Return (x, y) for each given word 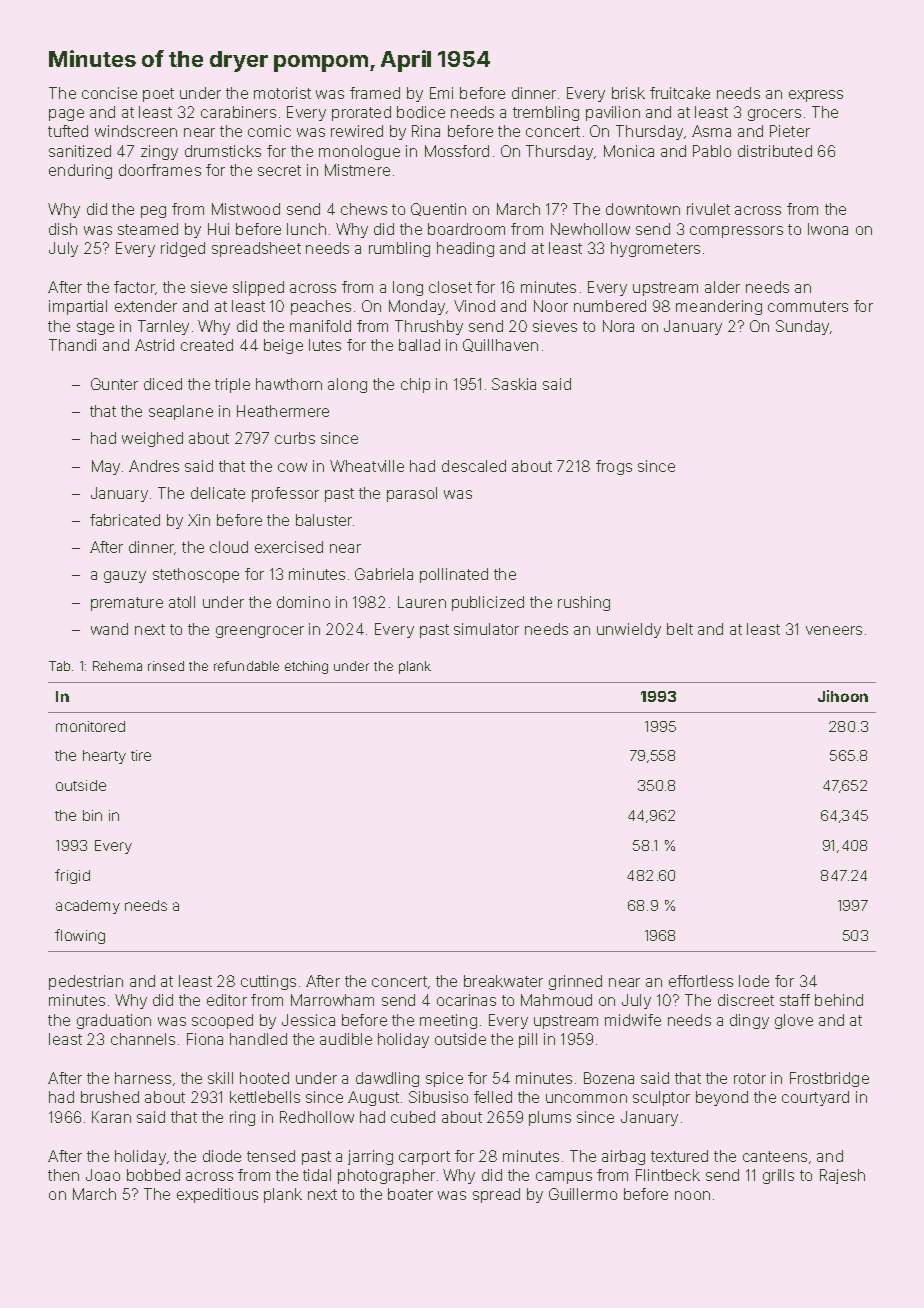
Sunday (802, 327)
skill (220, 1078)
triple (232, 385)
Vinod (474, 306)
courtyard (815, 1098)
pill (528, 1040)
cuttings (268, 982)
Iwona (828, 229)
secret (279, 170)
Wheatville (367, 466)
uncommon (586, 1098)
